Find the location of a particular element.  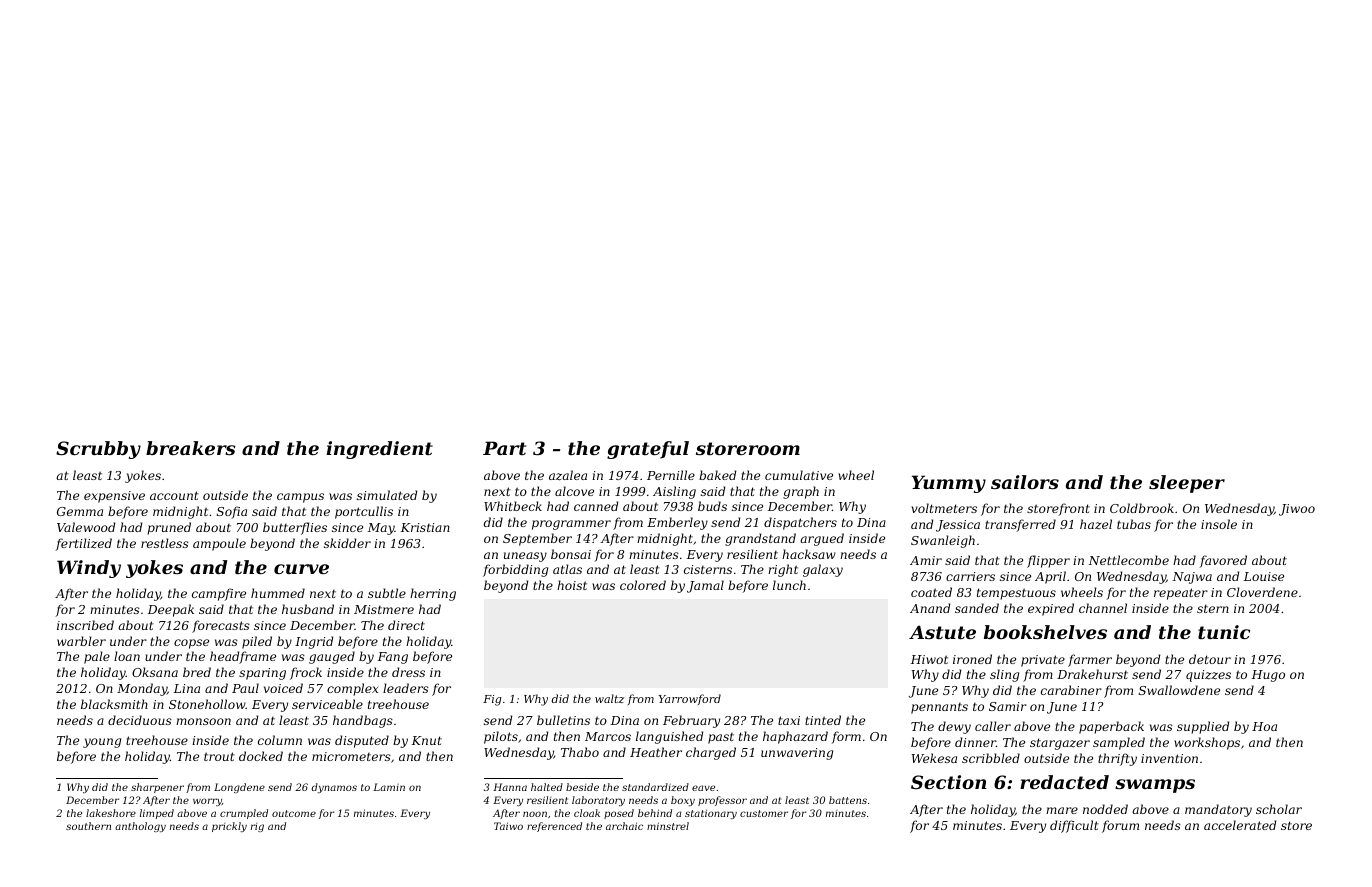

headframe is located at coordinates (243, 657).
